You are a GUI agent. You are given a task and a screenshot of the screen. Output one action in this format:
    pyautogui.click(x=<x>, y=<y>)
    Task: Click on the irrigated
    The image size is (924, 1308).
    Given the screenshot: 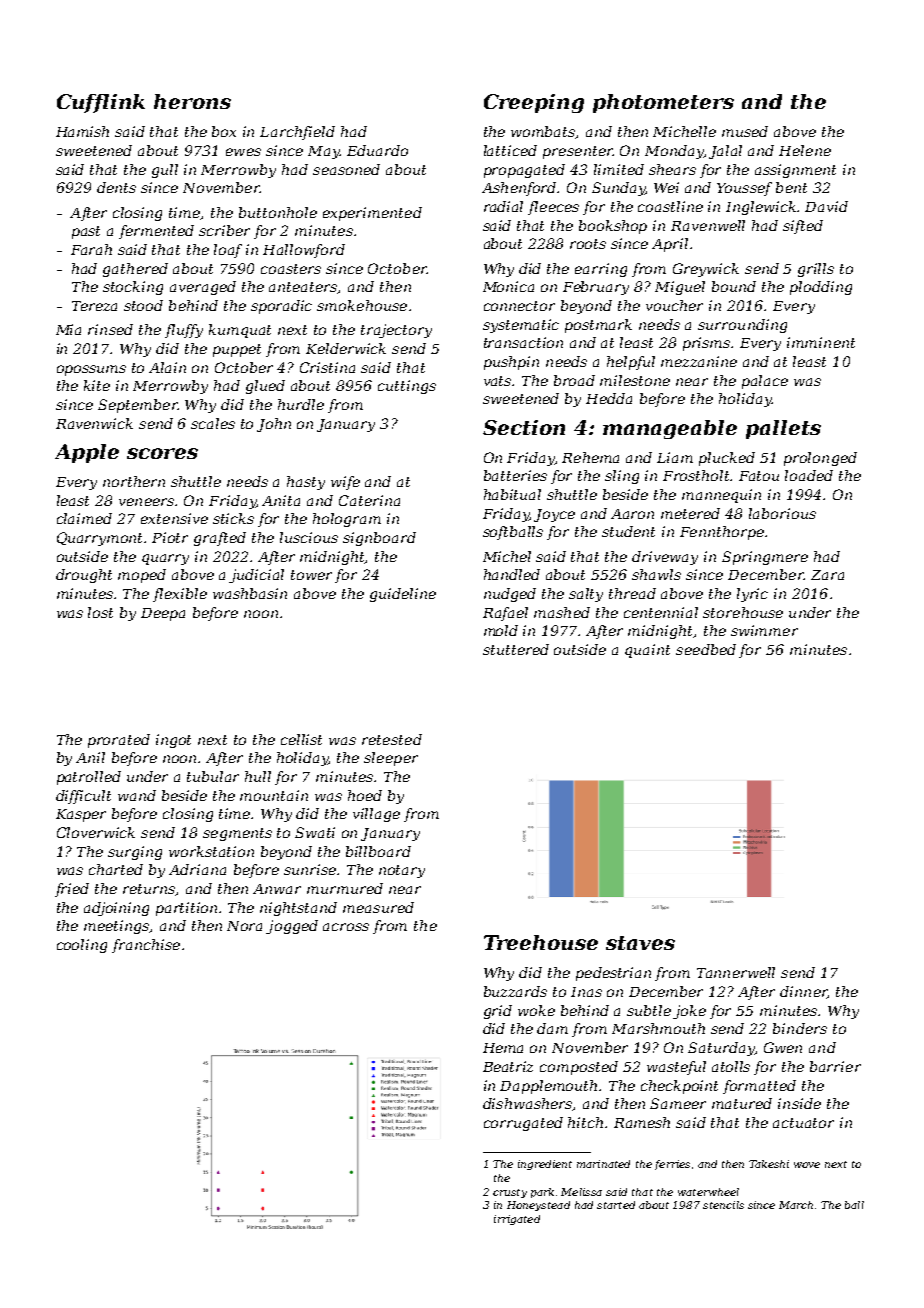 What is the action you would take?
    pyautogui.click(x=517, y=1220)
